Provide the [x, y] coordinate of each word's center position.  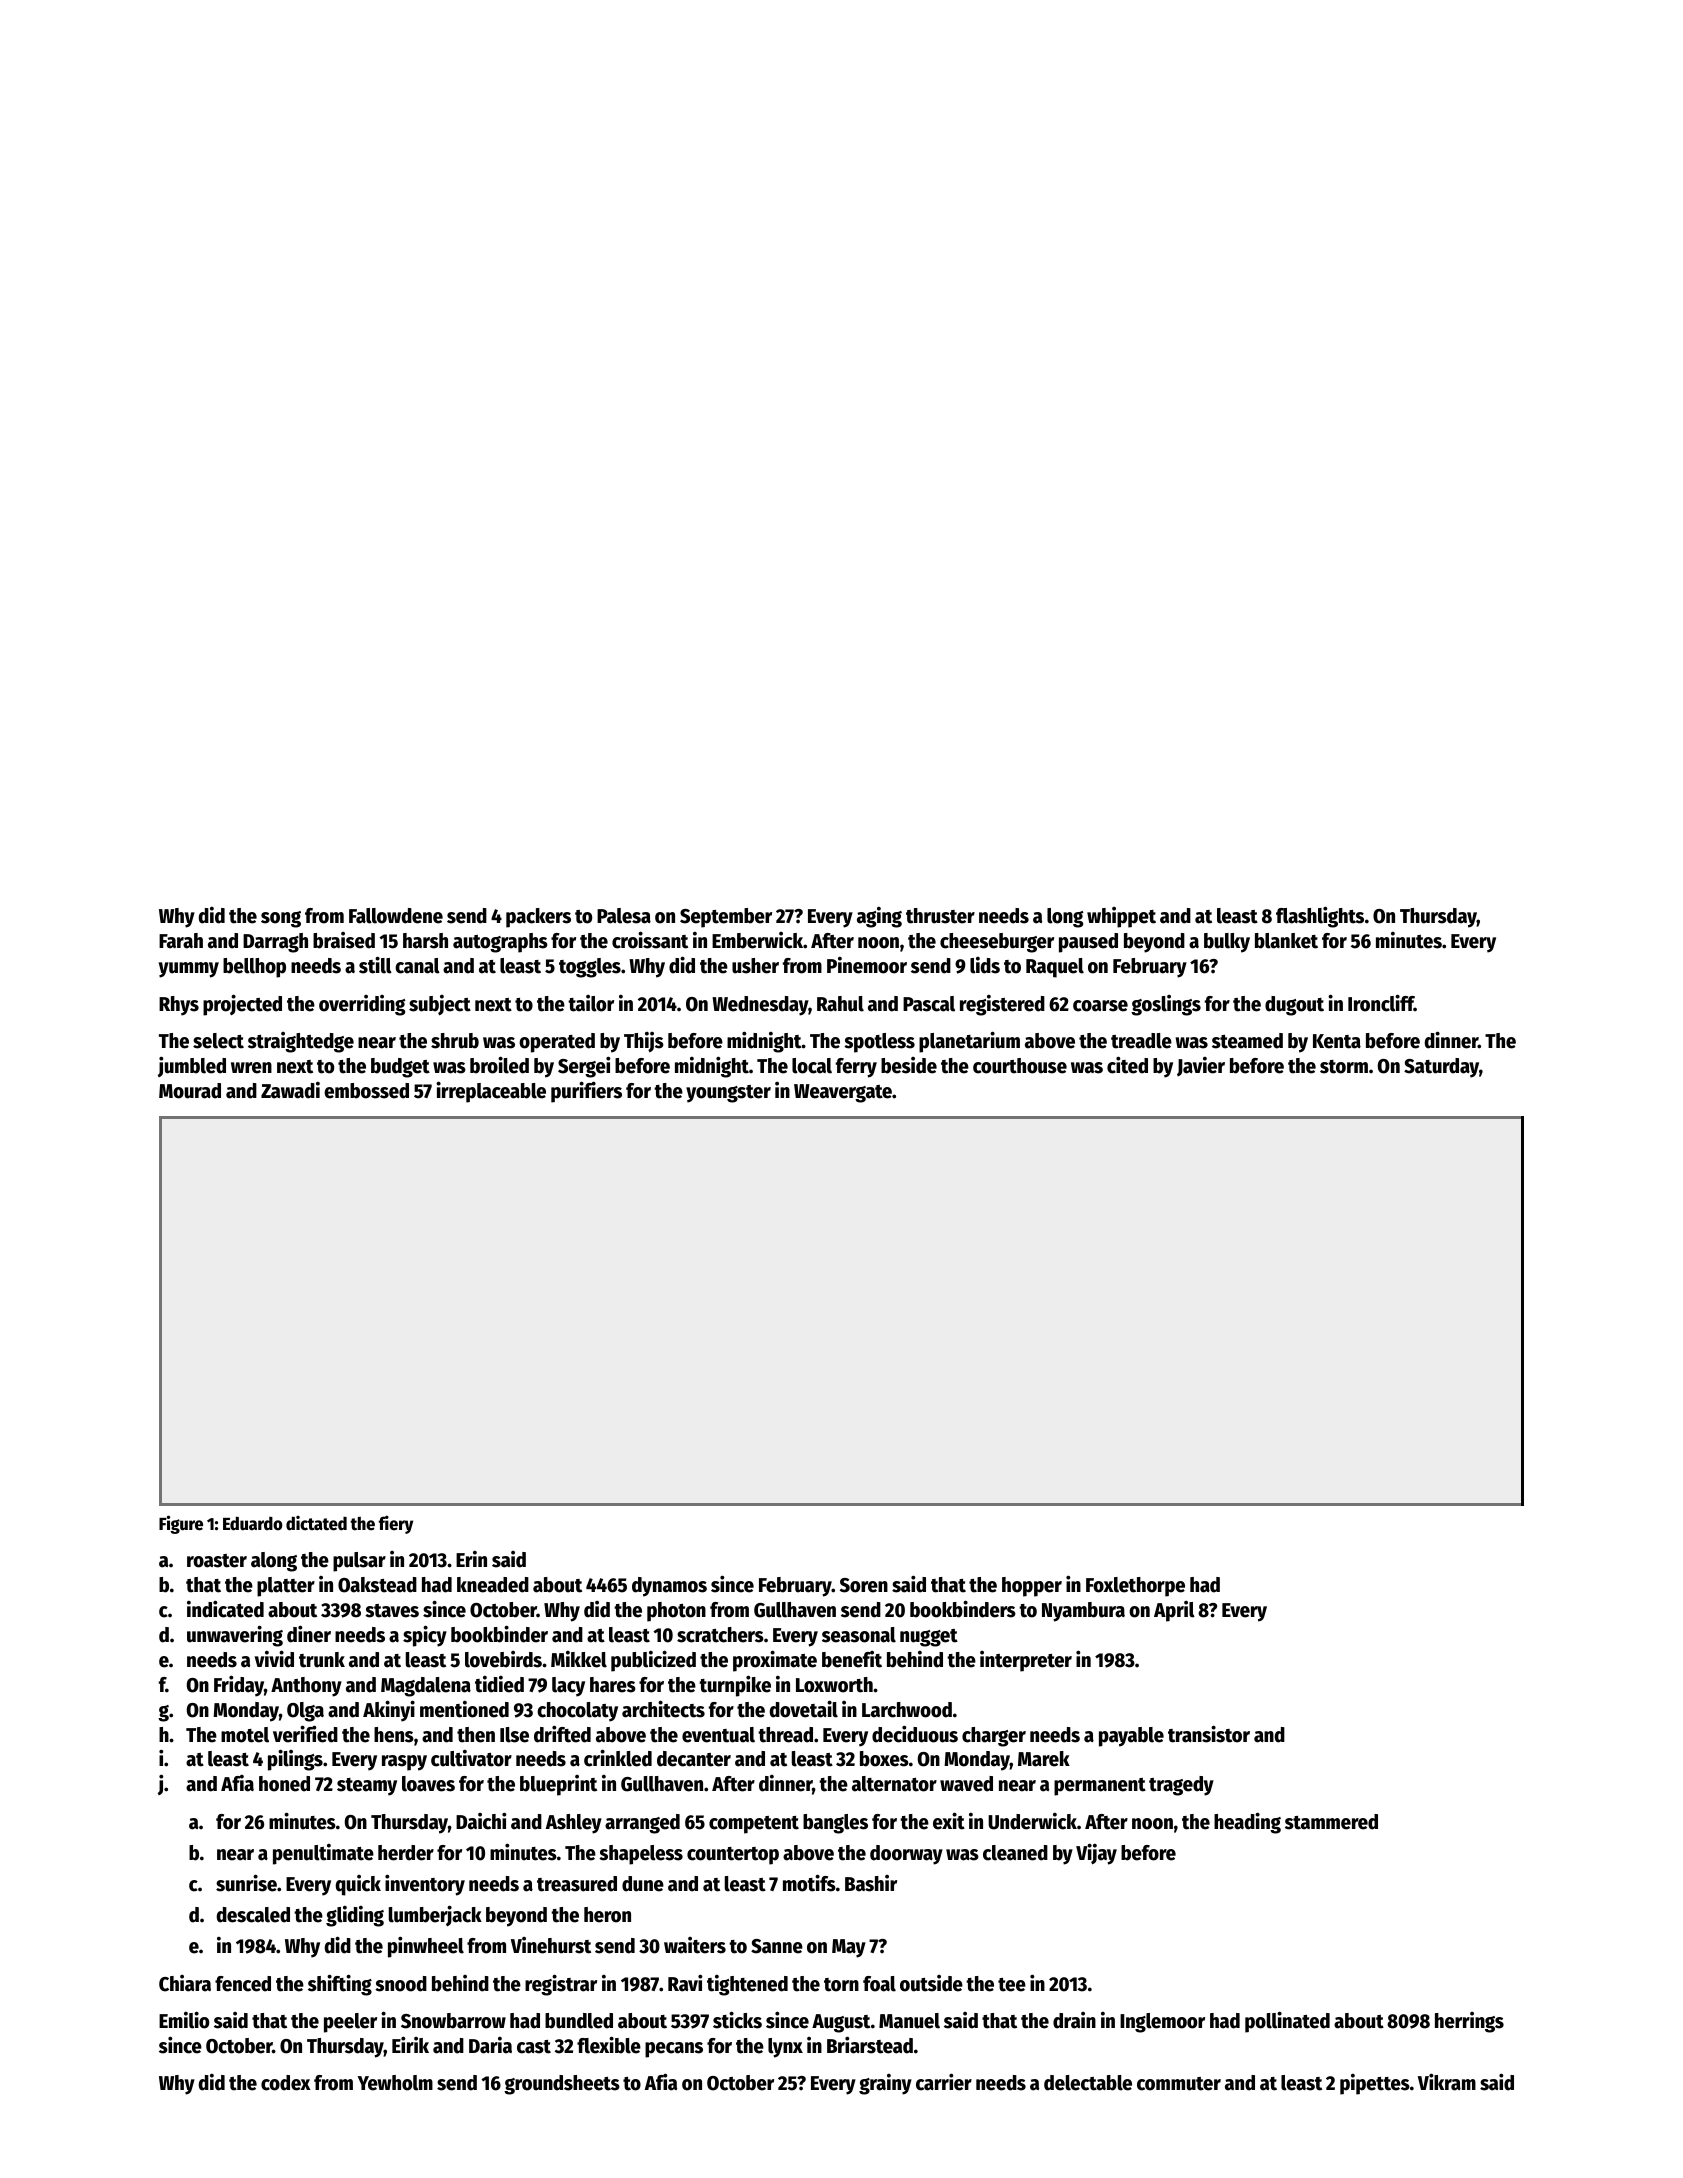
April [1174, 1611]
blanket [1286, 941]
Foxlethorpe [1135, 1587]
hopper [1032, 1587]
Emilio [184, 2020]
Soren [864, 1585]
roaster [217, 1561]
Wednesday [760, 1006]
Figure [181, 1524]
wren [251, 1068]
